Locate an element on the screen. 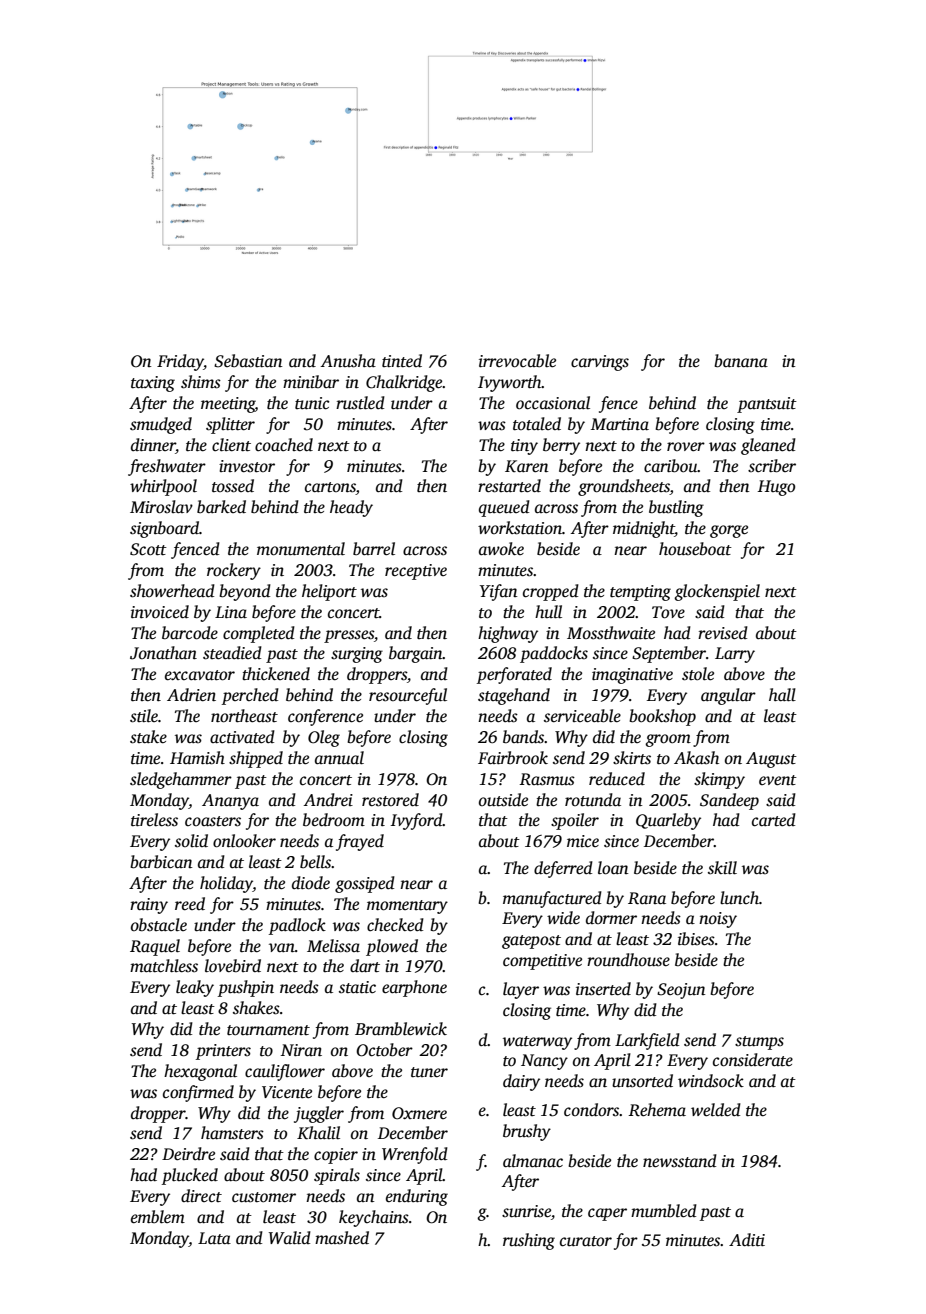 This screenshot has height=1314, width=926. Larkfield is located at coordinates (647, 1041).
